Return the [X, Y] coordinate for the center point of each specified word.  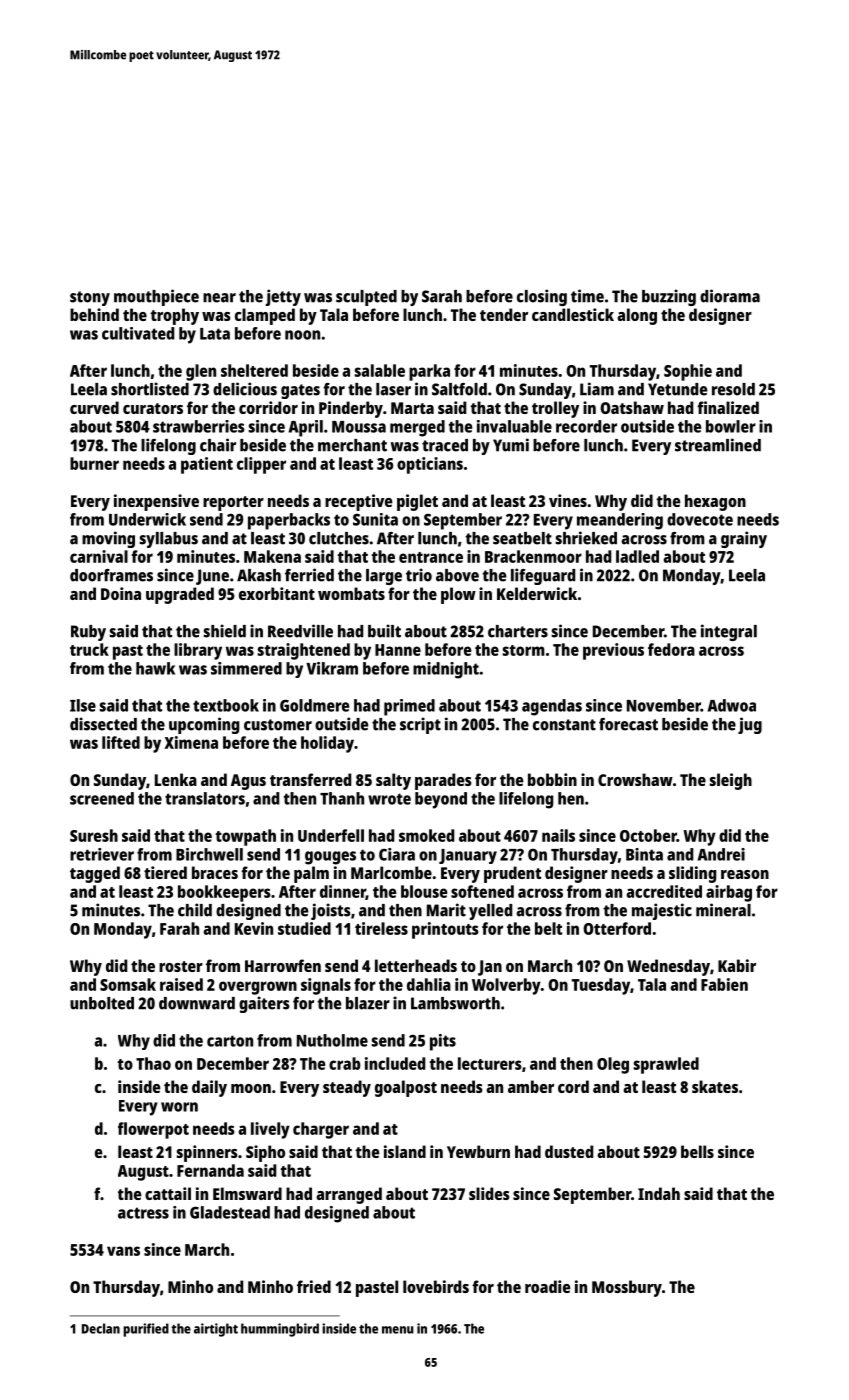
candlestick [573, 314]
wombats [351, 593]
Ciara [397, 854]
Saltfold [459, 389]
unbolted [102, 1003]
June [212, 577]
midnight [446, 670]
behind [94, 314]
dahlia [429, 984]
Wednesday [668, 967]
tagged [95, 874]
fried [314, 1286]
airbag [729, 893]
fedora [671, 649]
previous [613, 651]
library [198, 651]
